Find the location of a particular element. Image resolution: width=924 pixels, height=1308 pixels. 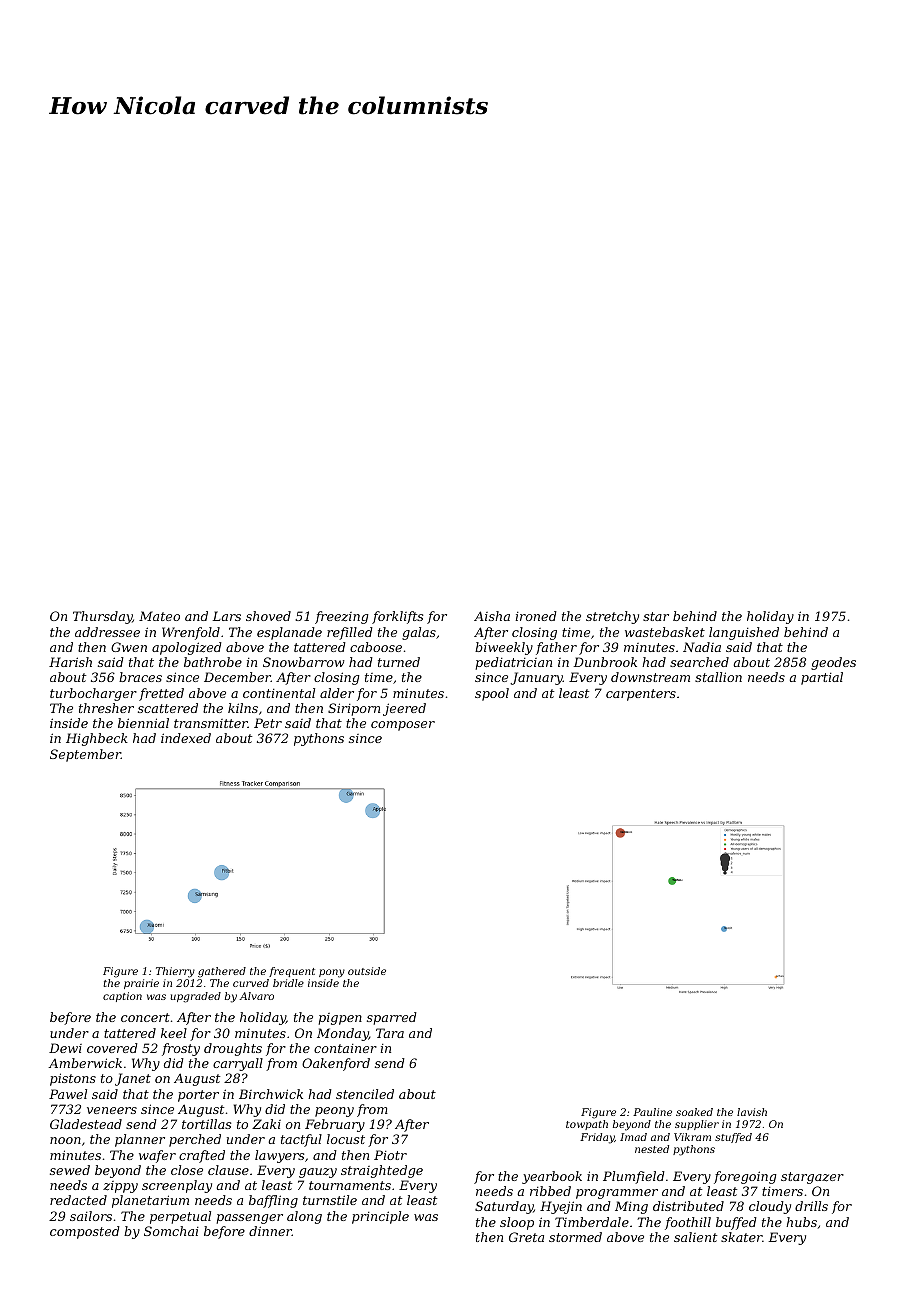

Thierry is located at coordinates (175, 972).
